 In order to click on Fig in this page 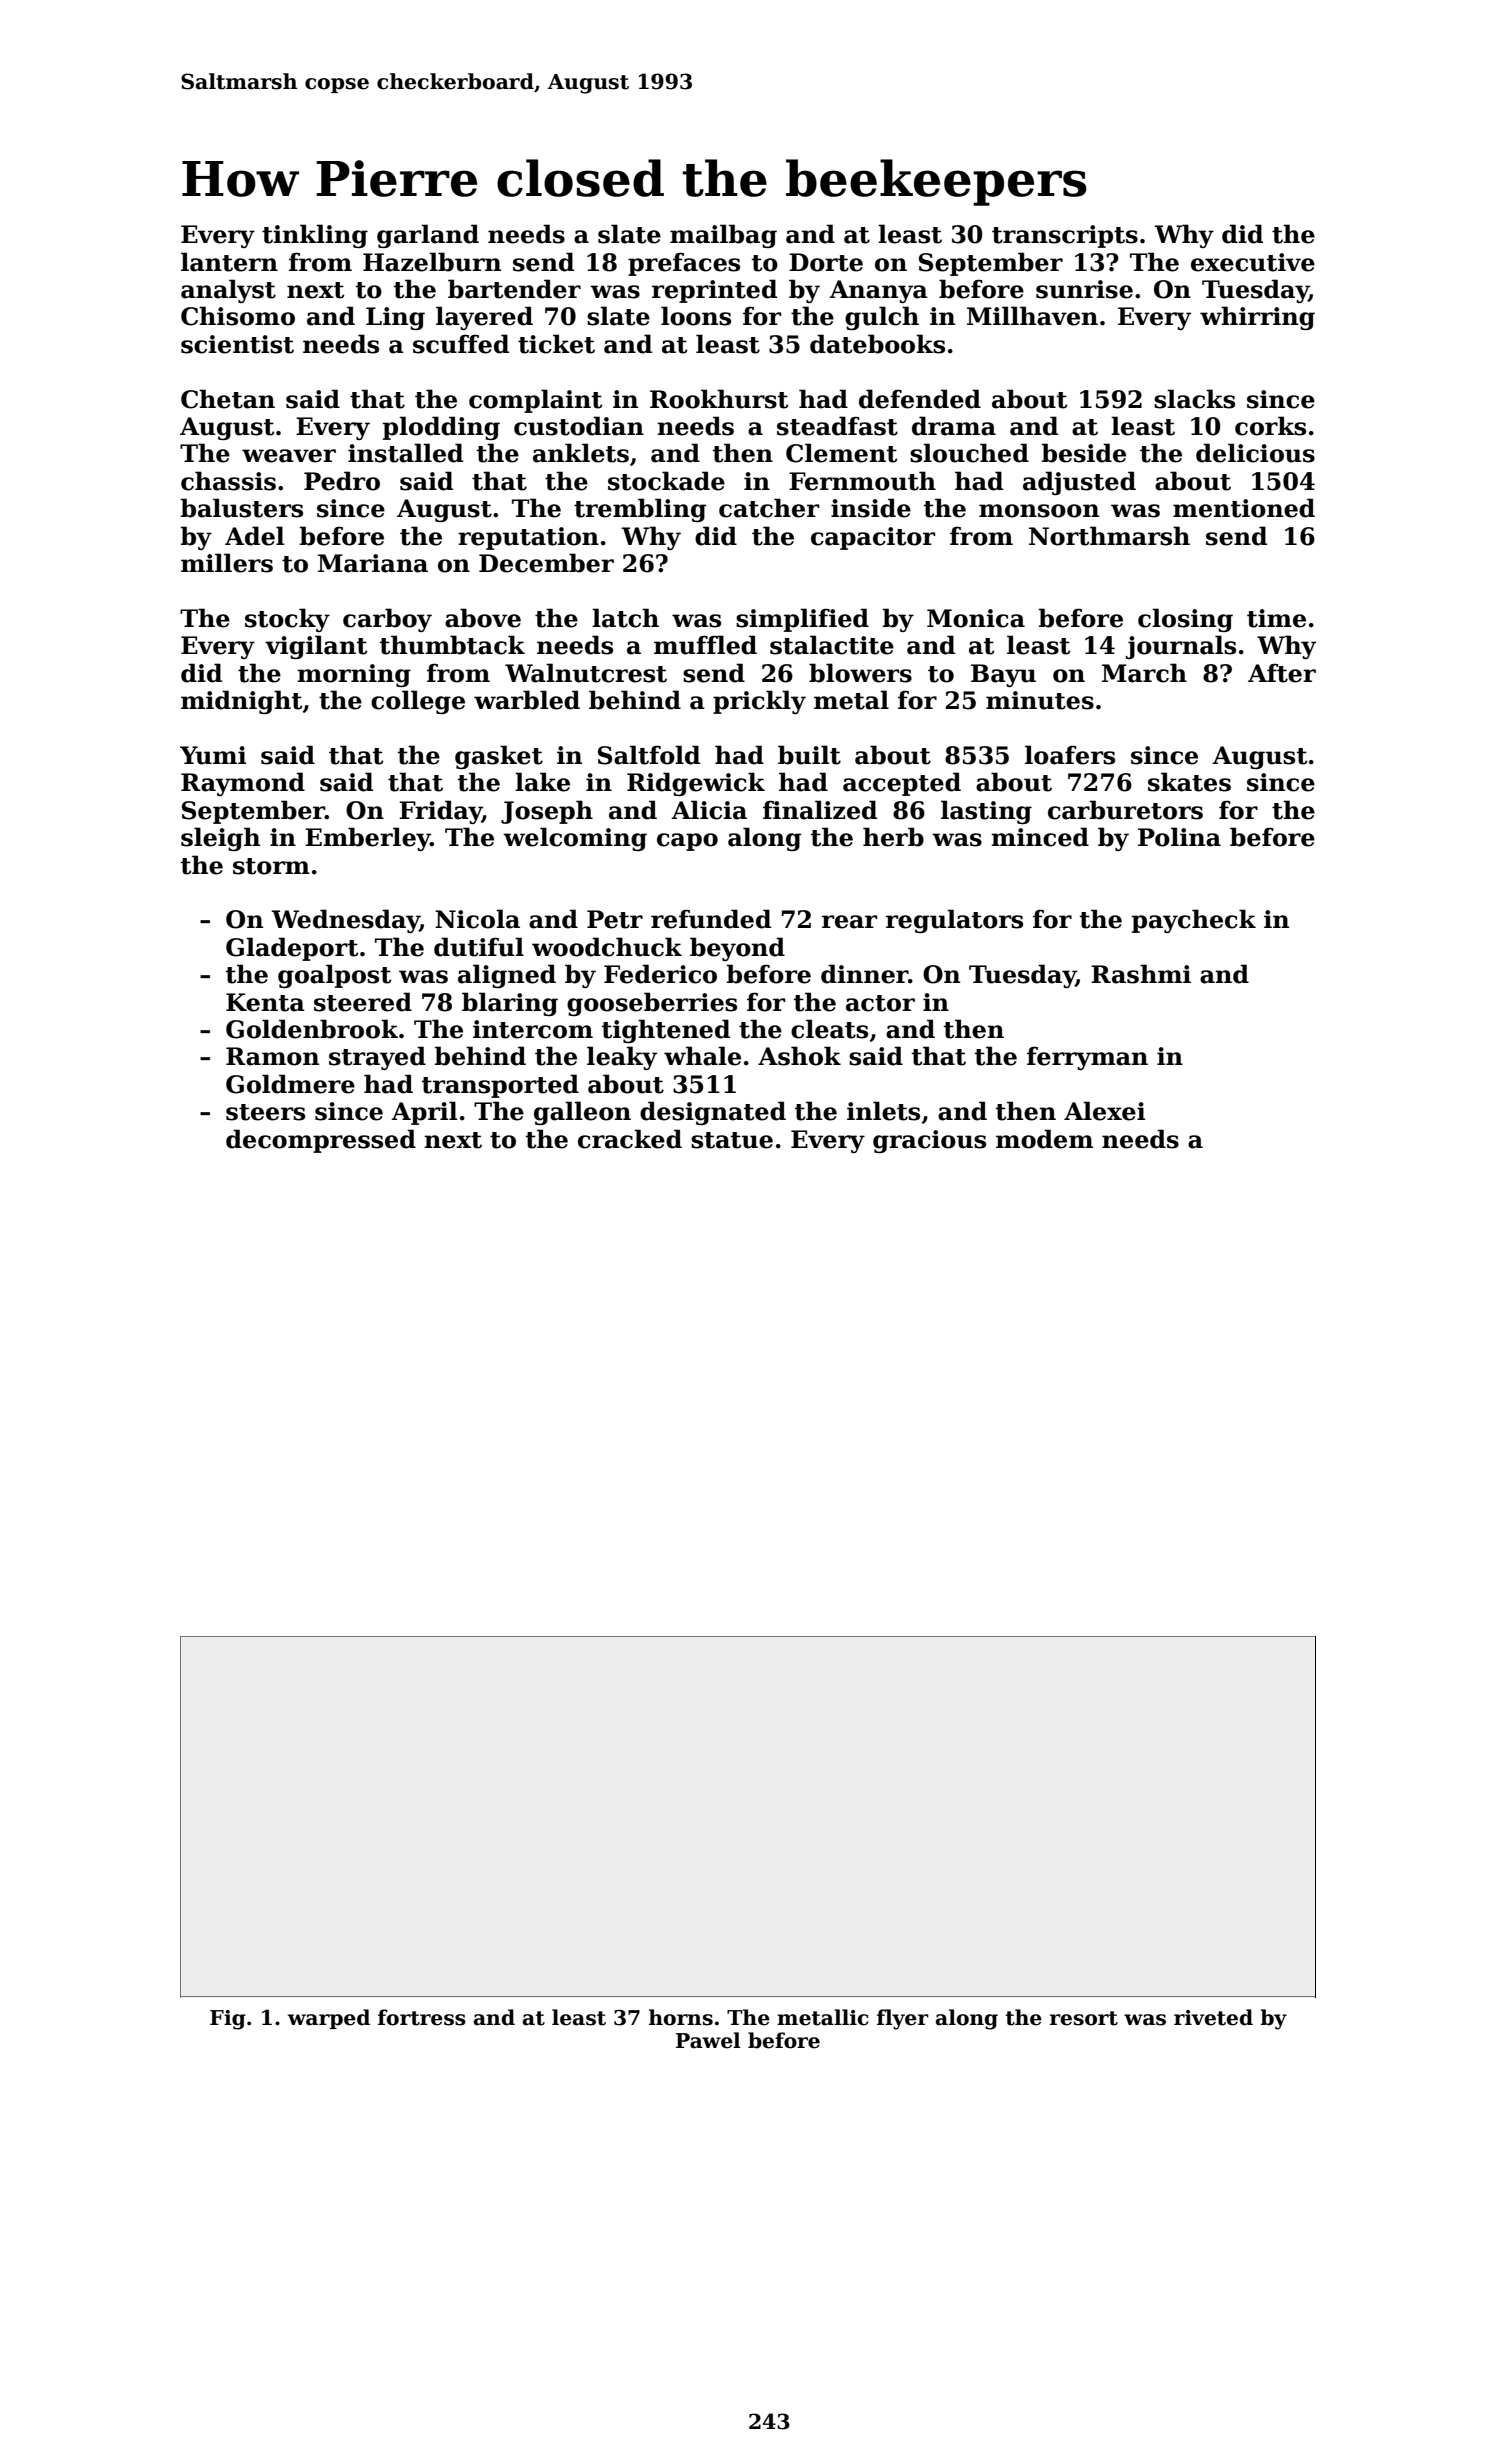, I will do `click(228, 2020)`.
